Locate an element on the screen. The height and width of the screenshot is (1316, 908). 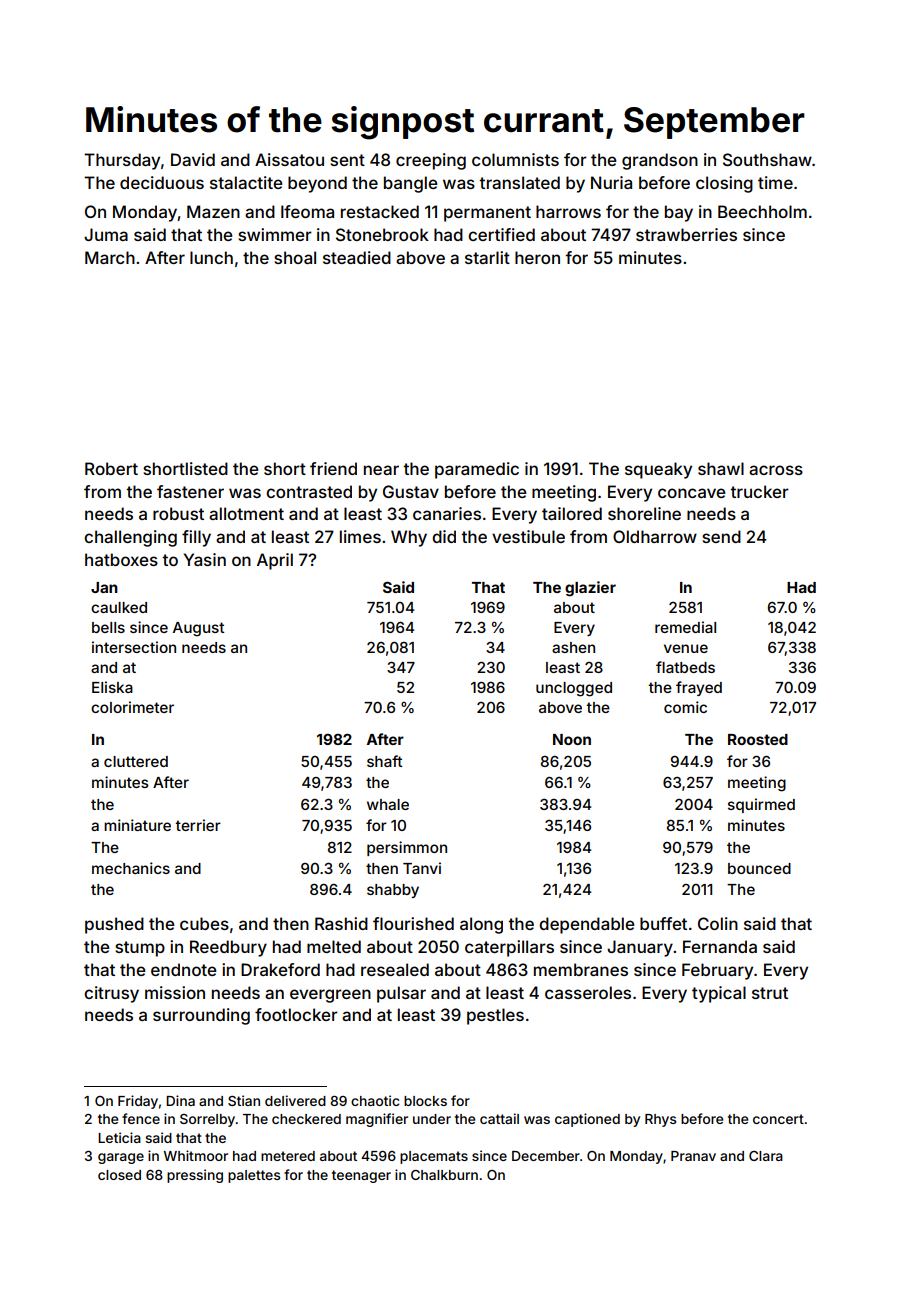
cluttered is located at coordinates (136, 761).
